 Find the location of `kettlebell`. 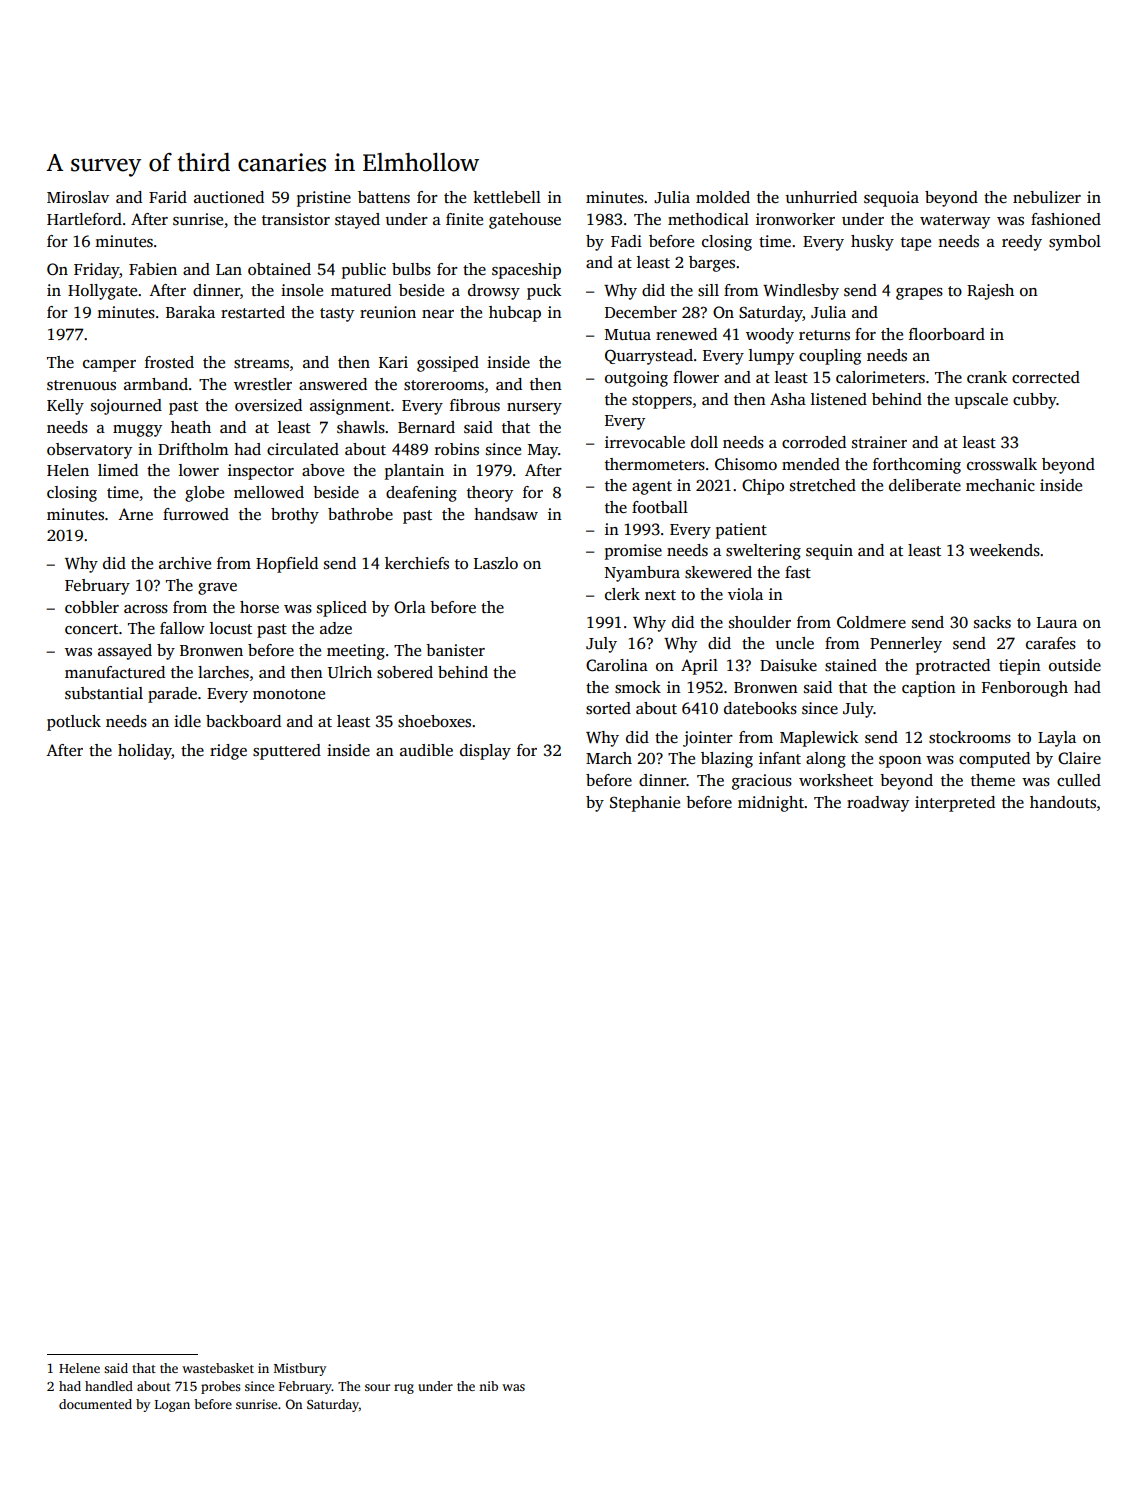

kettlebell is located at coordinates (507, 197).
